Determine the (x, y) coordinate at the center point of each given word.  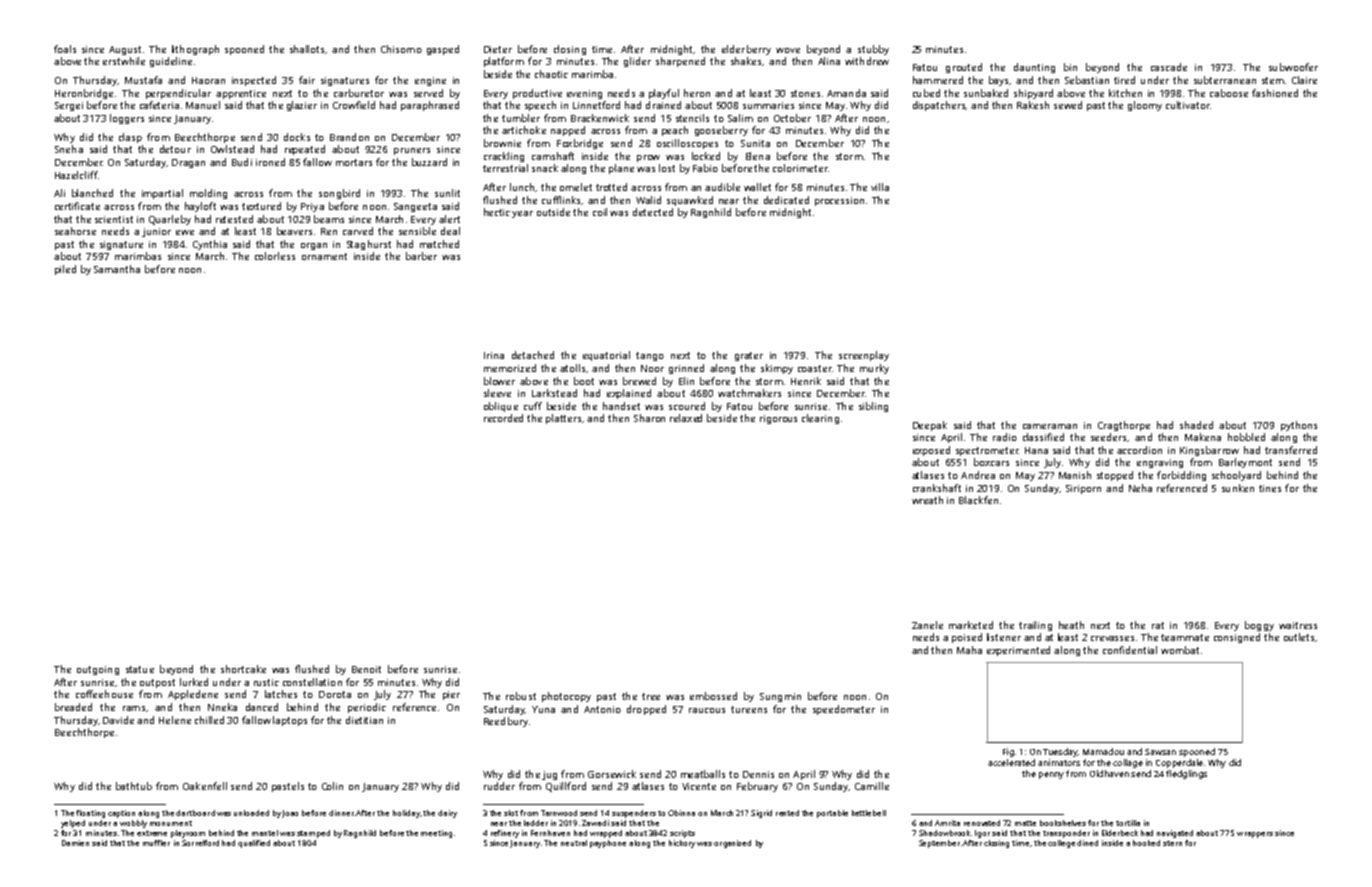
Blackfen (978, 500)
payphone (608, 844)
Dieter (498, 49)
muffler (156, 843)
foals (65, 49)
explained (629, 394)
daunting (1034, 68)
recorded (503, 418)
